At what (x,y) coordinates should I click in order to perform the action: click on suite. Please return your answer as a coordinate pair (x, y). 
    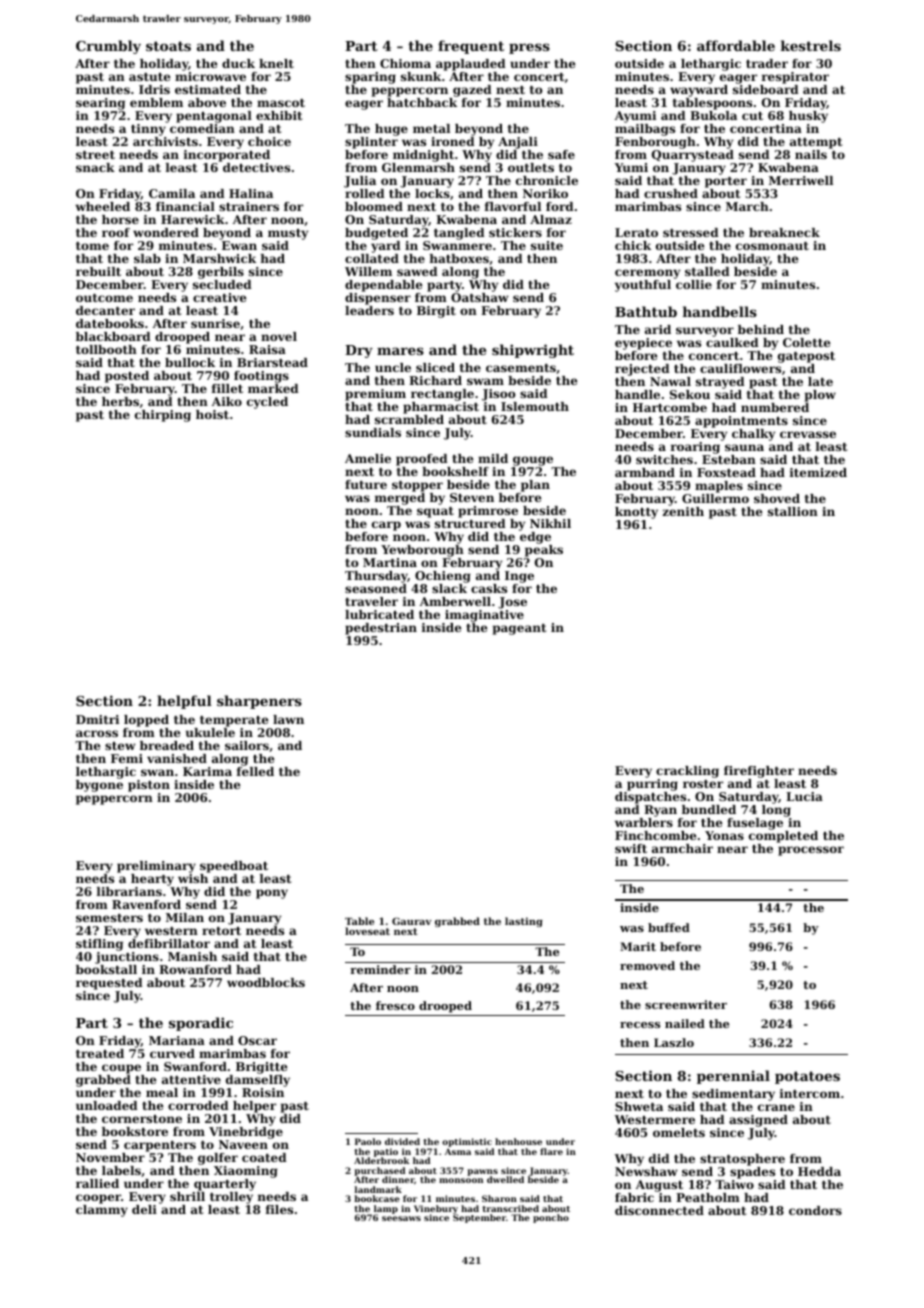
    Looking at the image, I should click on (547, 245).
